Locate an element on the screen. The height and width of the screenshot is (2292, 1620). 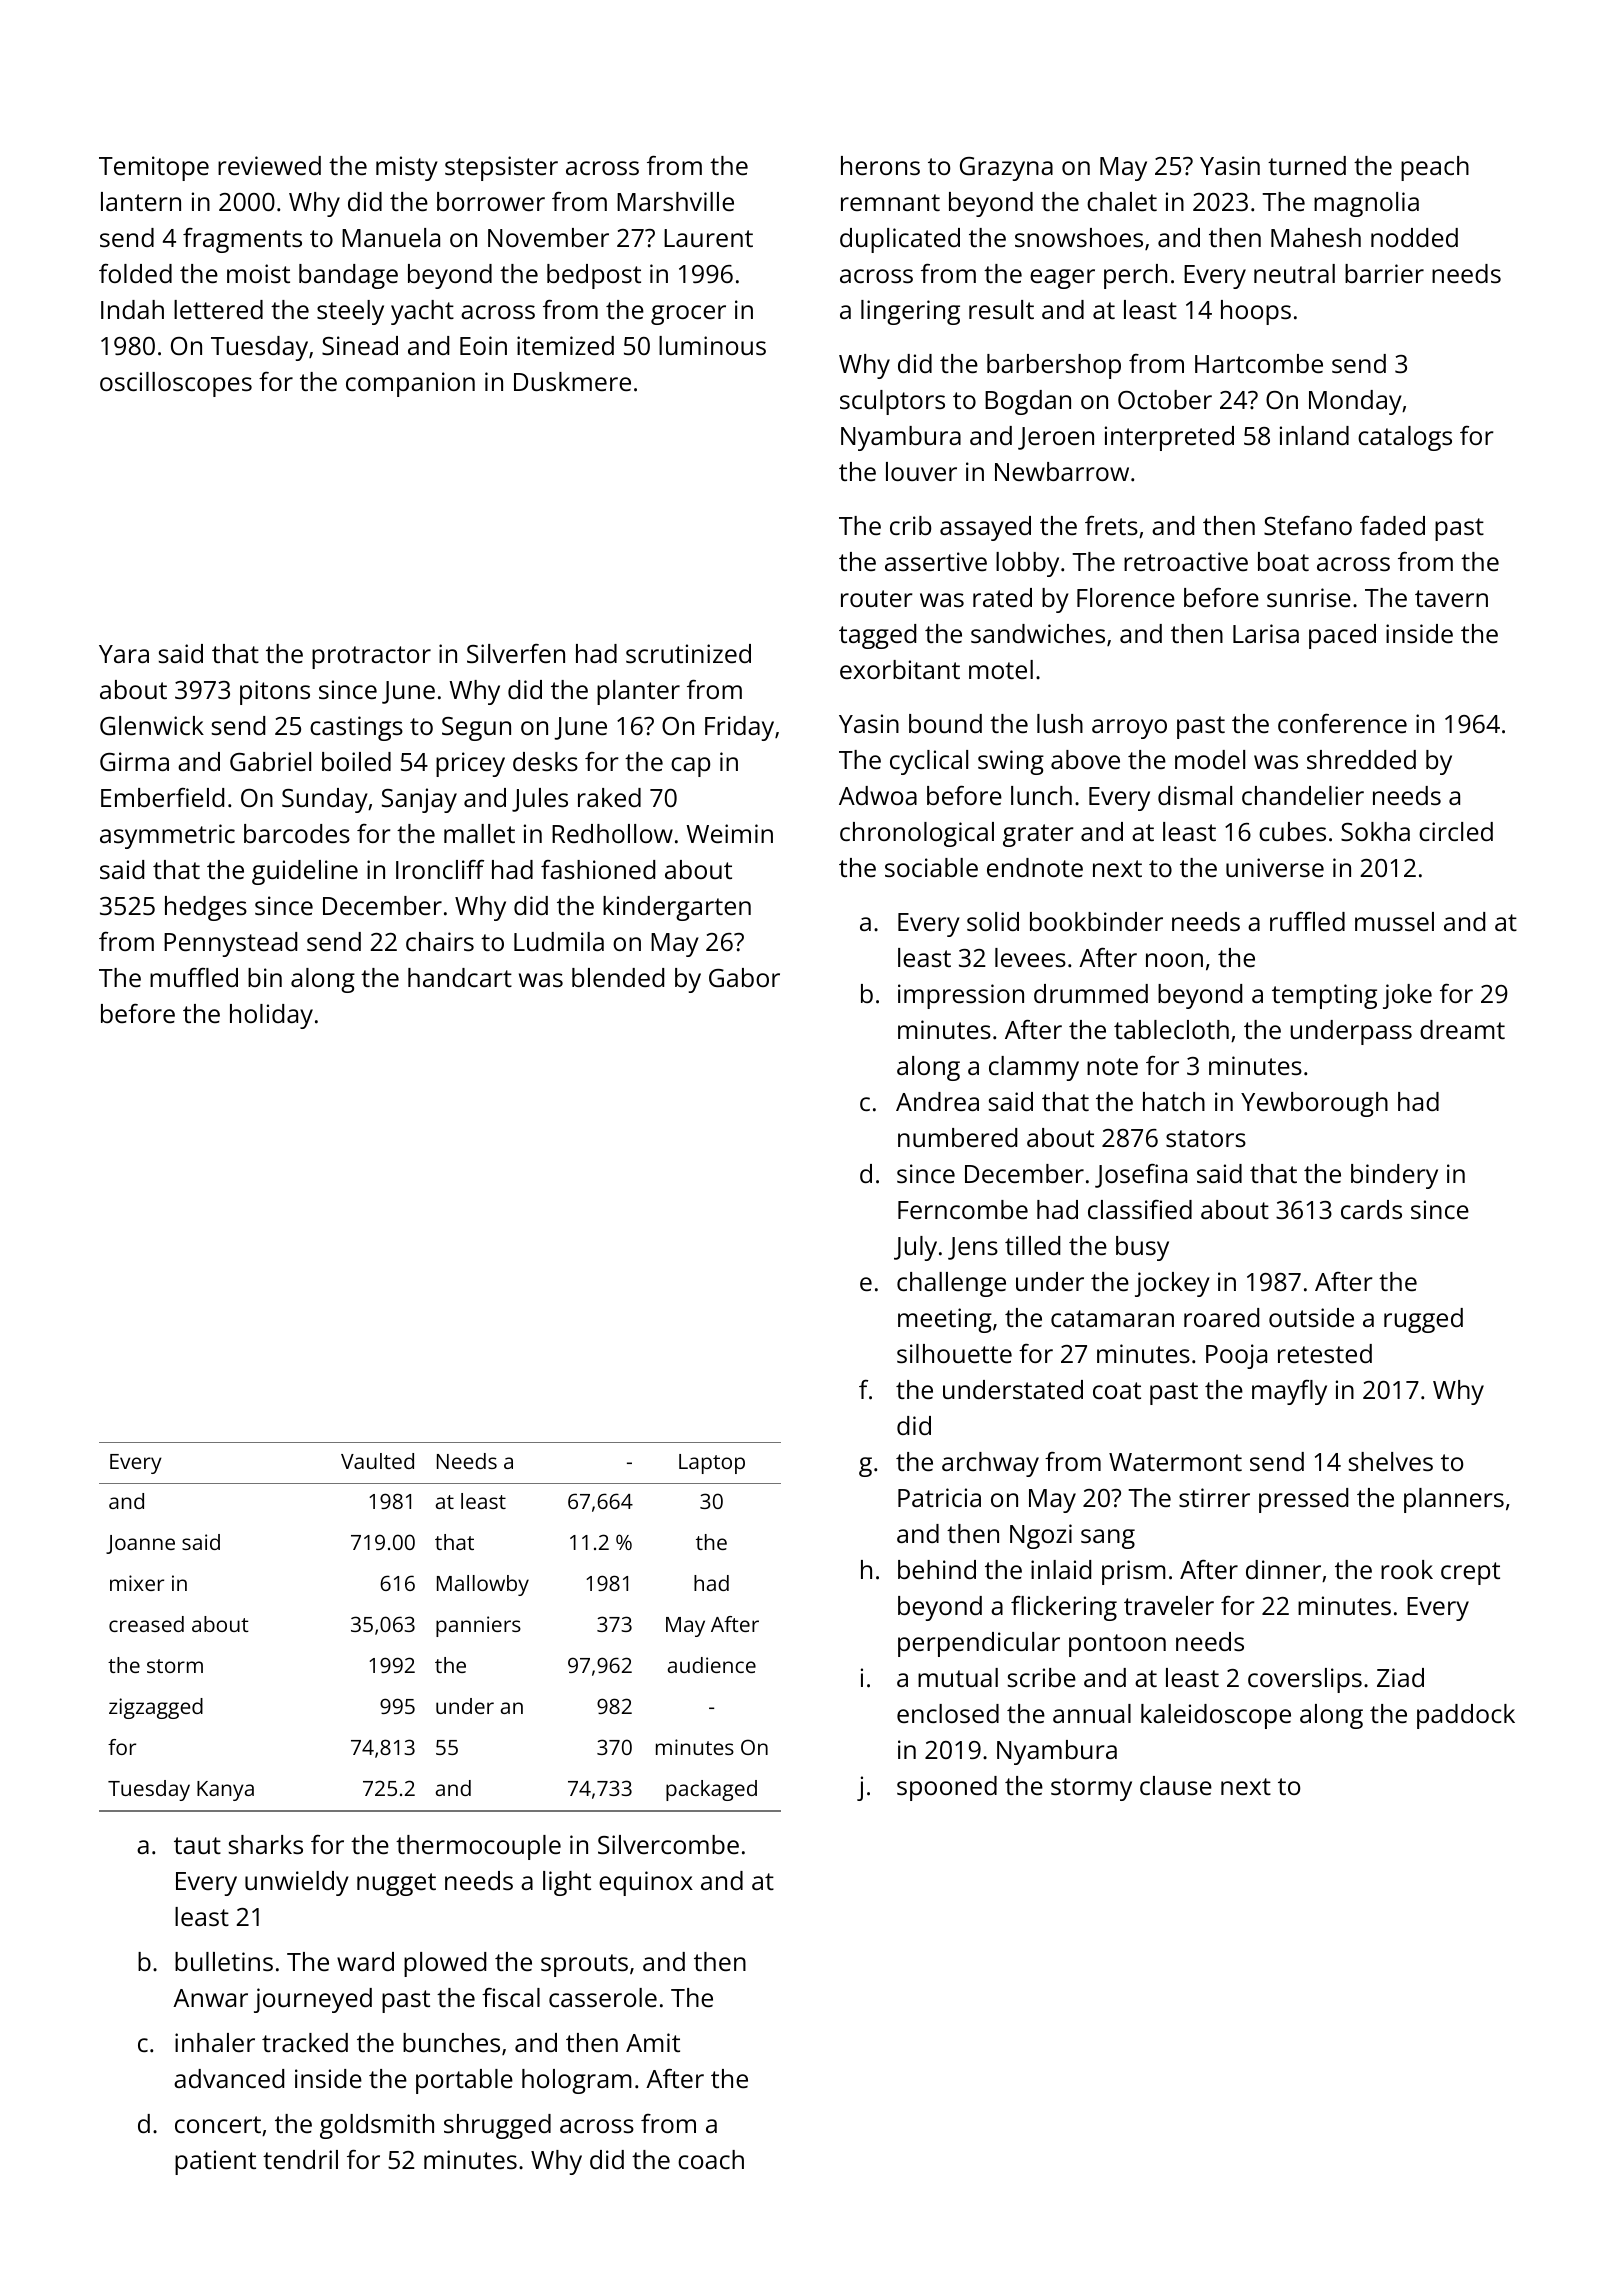
Marshville is located at coordinates (675, 201).
